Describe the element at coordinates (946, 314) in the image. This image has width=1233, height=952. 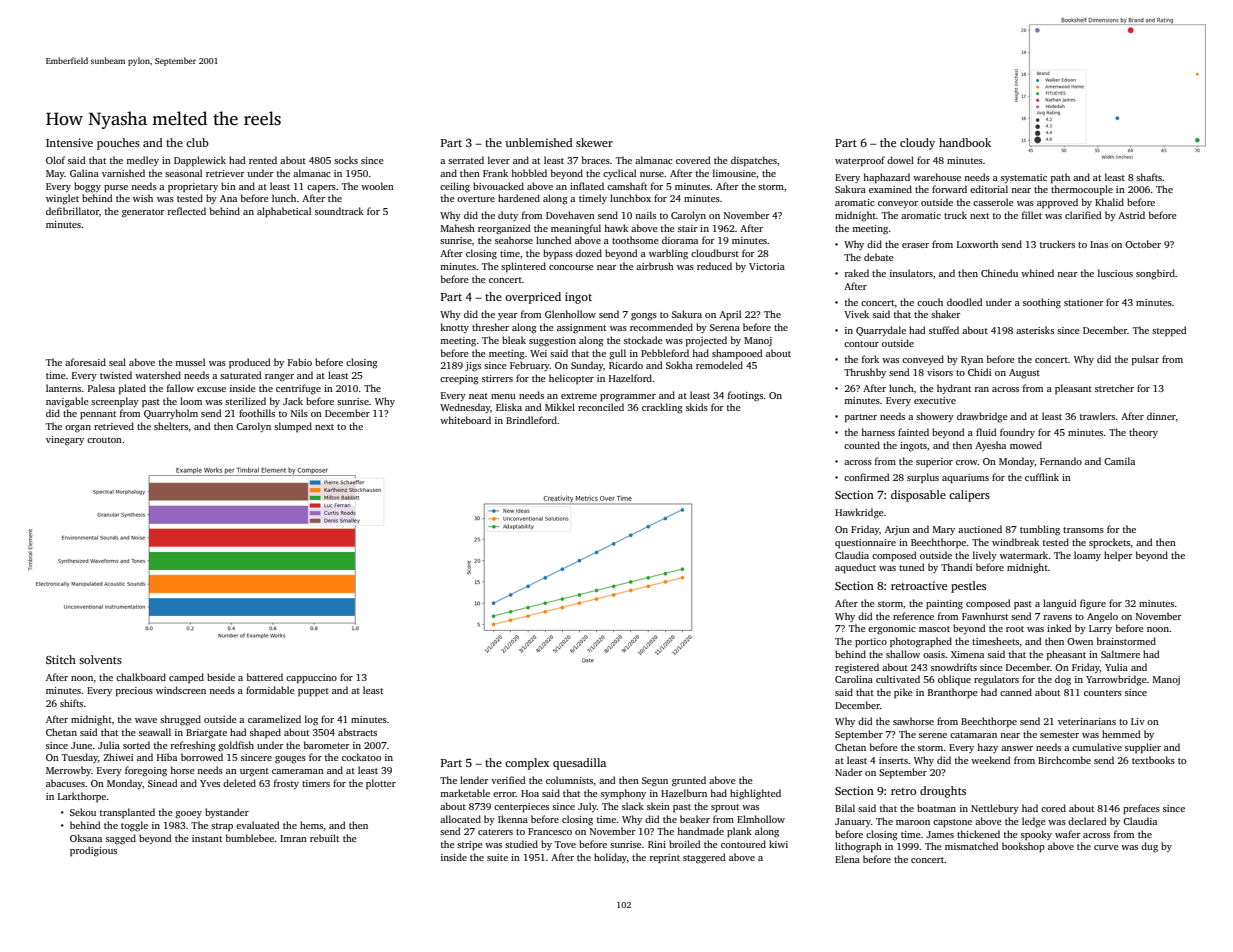
I see `shaker` at that location.
